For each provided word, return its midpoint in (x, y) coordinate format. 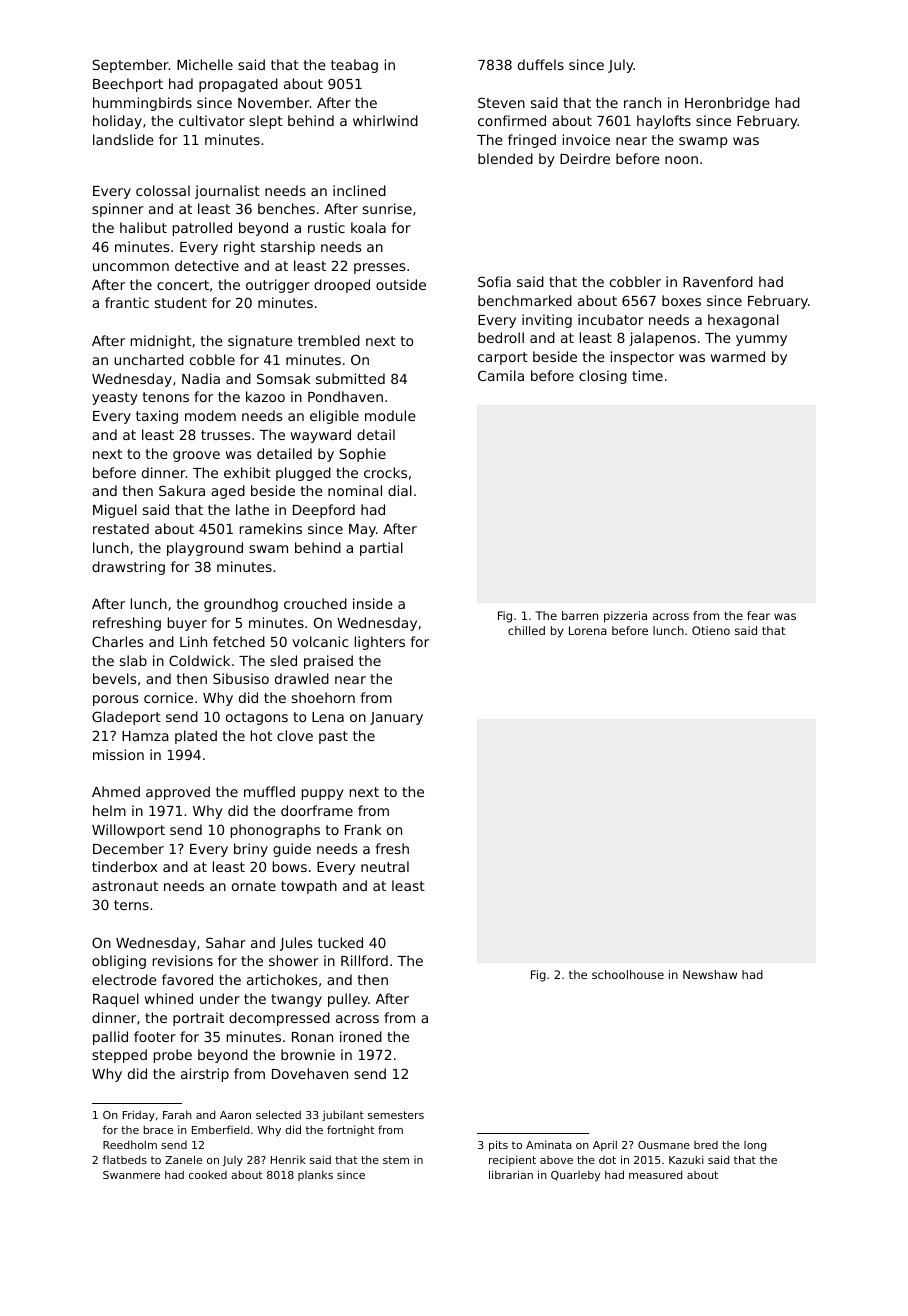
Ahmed (116, 791)
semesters (396, 1115)
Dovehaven (310, 1073)
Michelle (205, 64)
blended (505, 158)
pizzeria (625, 617)
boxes (681, 300)
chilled (526, 630)
